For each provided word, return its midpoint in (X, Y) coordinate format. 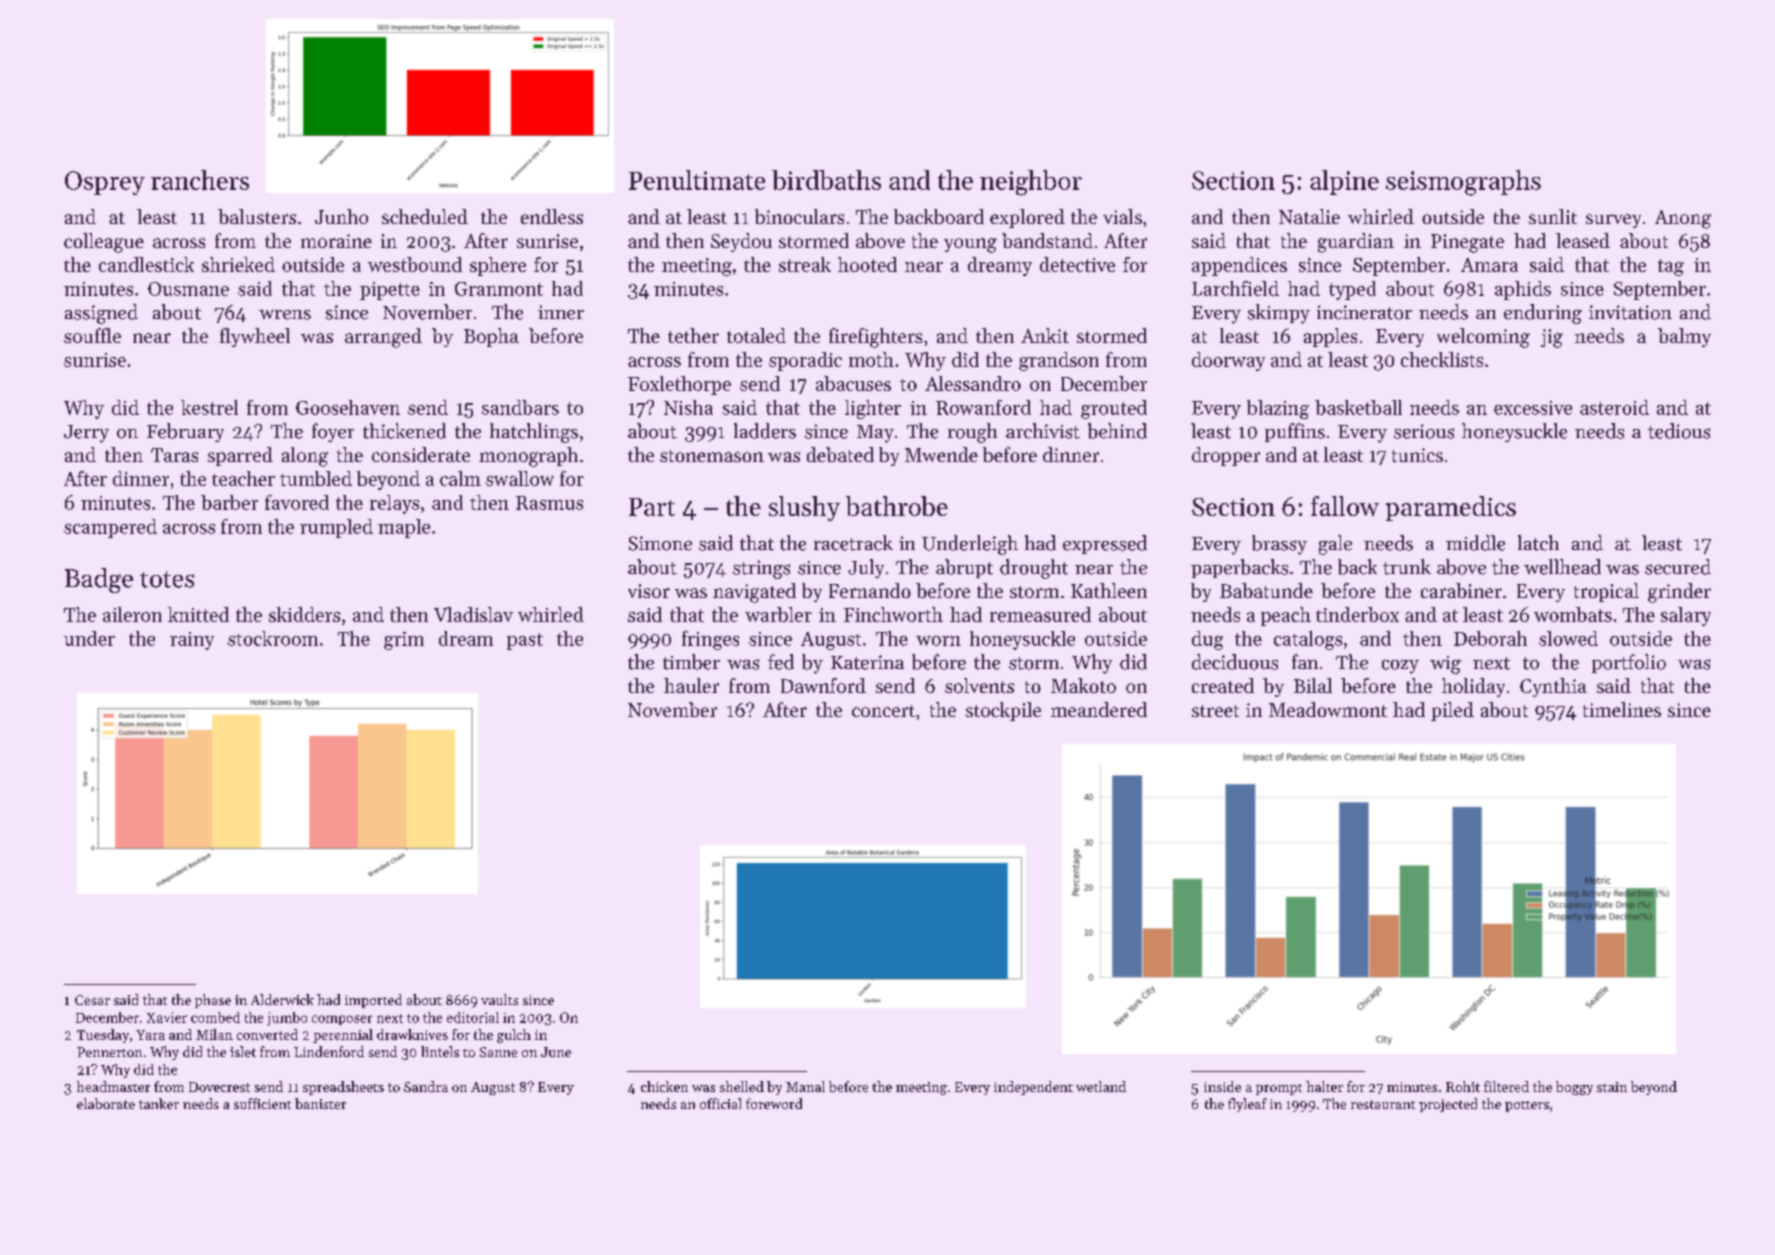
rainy (192, 641)
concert (883, 711)
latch (1538, 543)
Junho (341, 216)
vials (1122, 216)
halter (1324, 1086)
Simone (660, 543)
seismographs (1463, 183)
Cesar (92, 1000)
